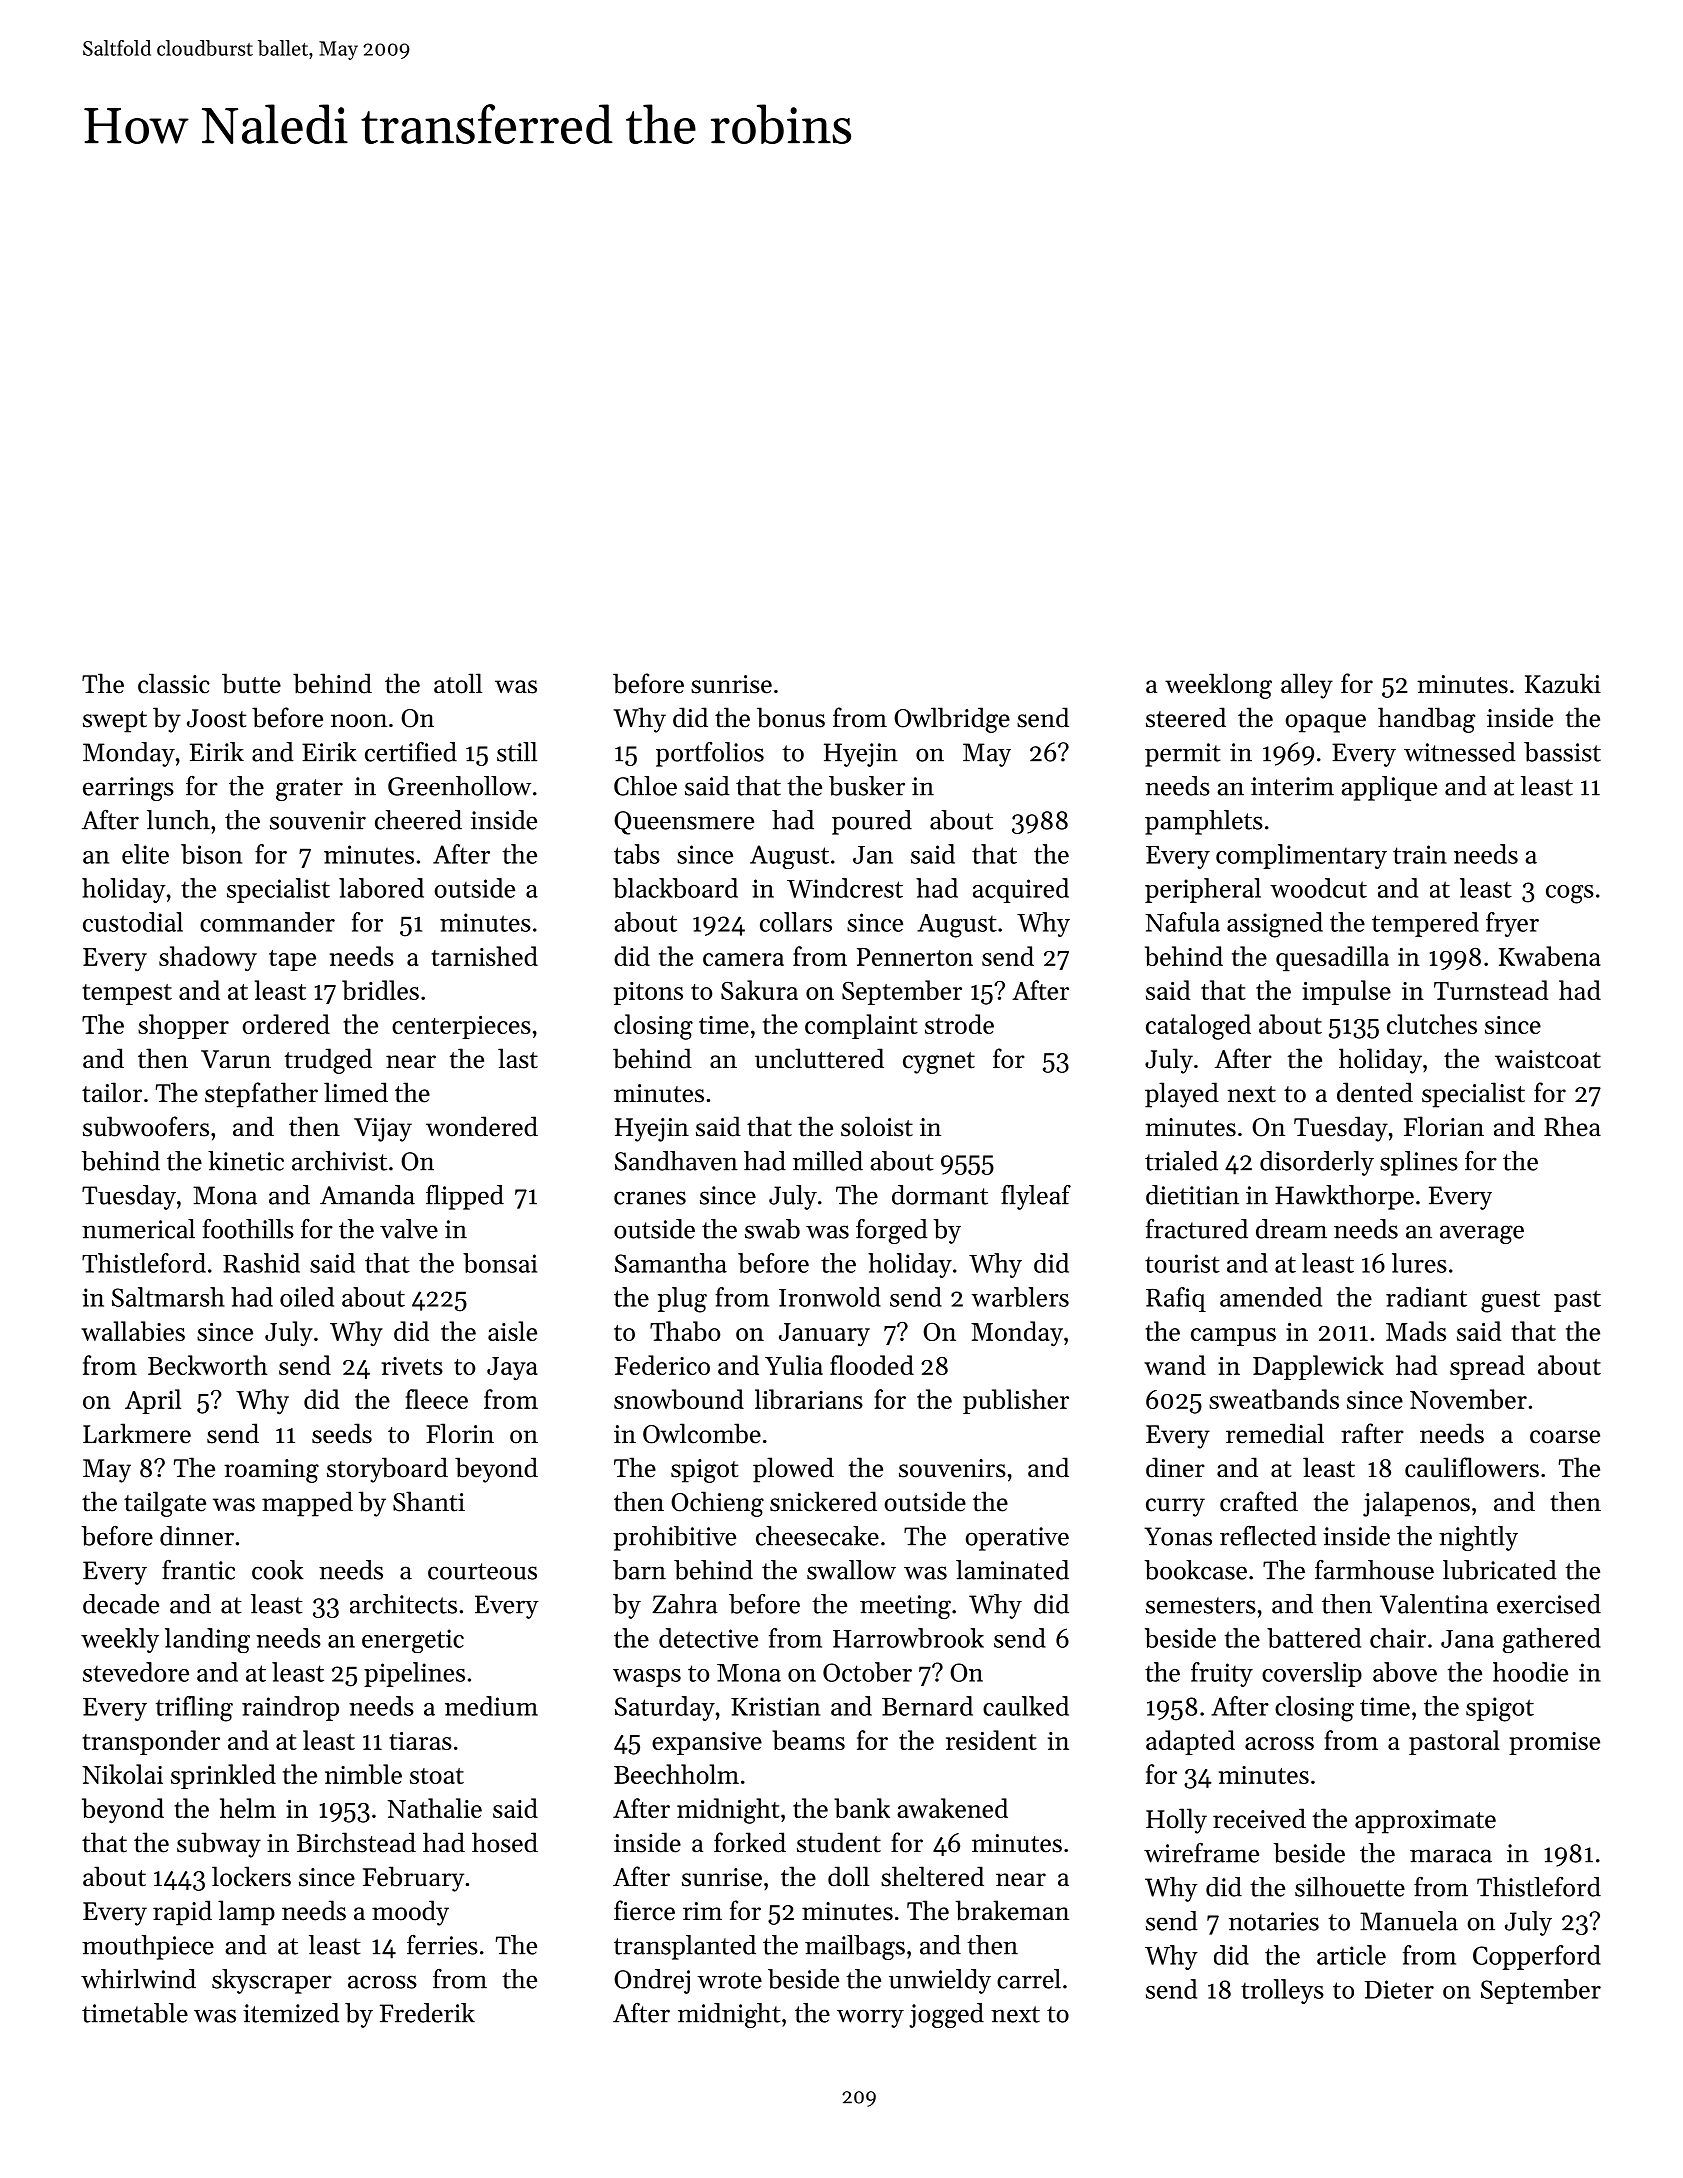 This screenshot has height=2178, width=1683. What do you see at coordinates (291, 2013) in the screenshot?
I see `itemized` at bounding box center [291, 2013].
